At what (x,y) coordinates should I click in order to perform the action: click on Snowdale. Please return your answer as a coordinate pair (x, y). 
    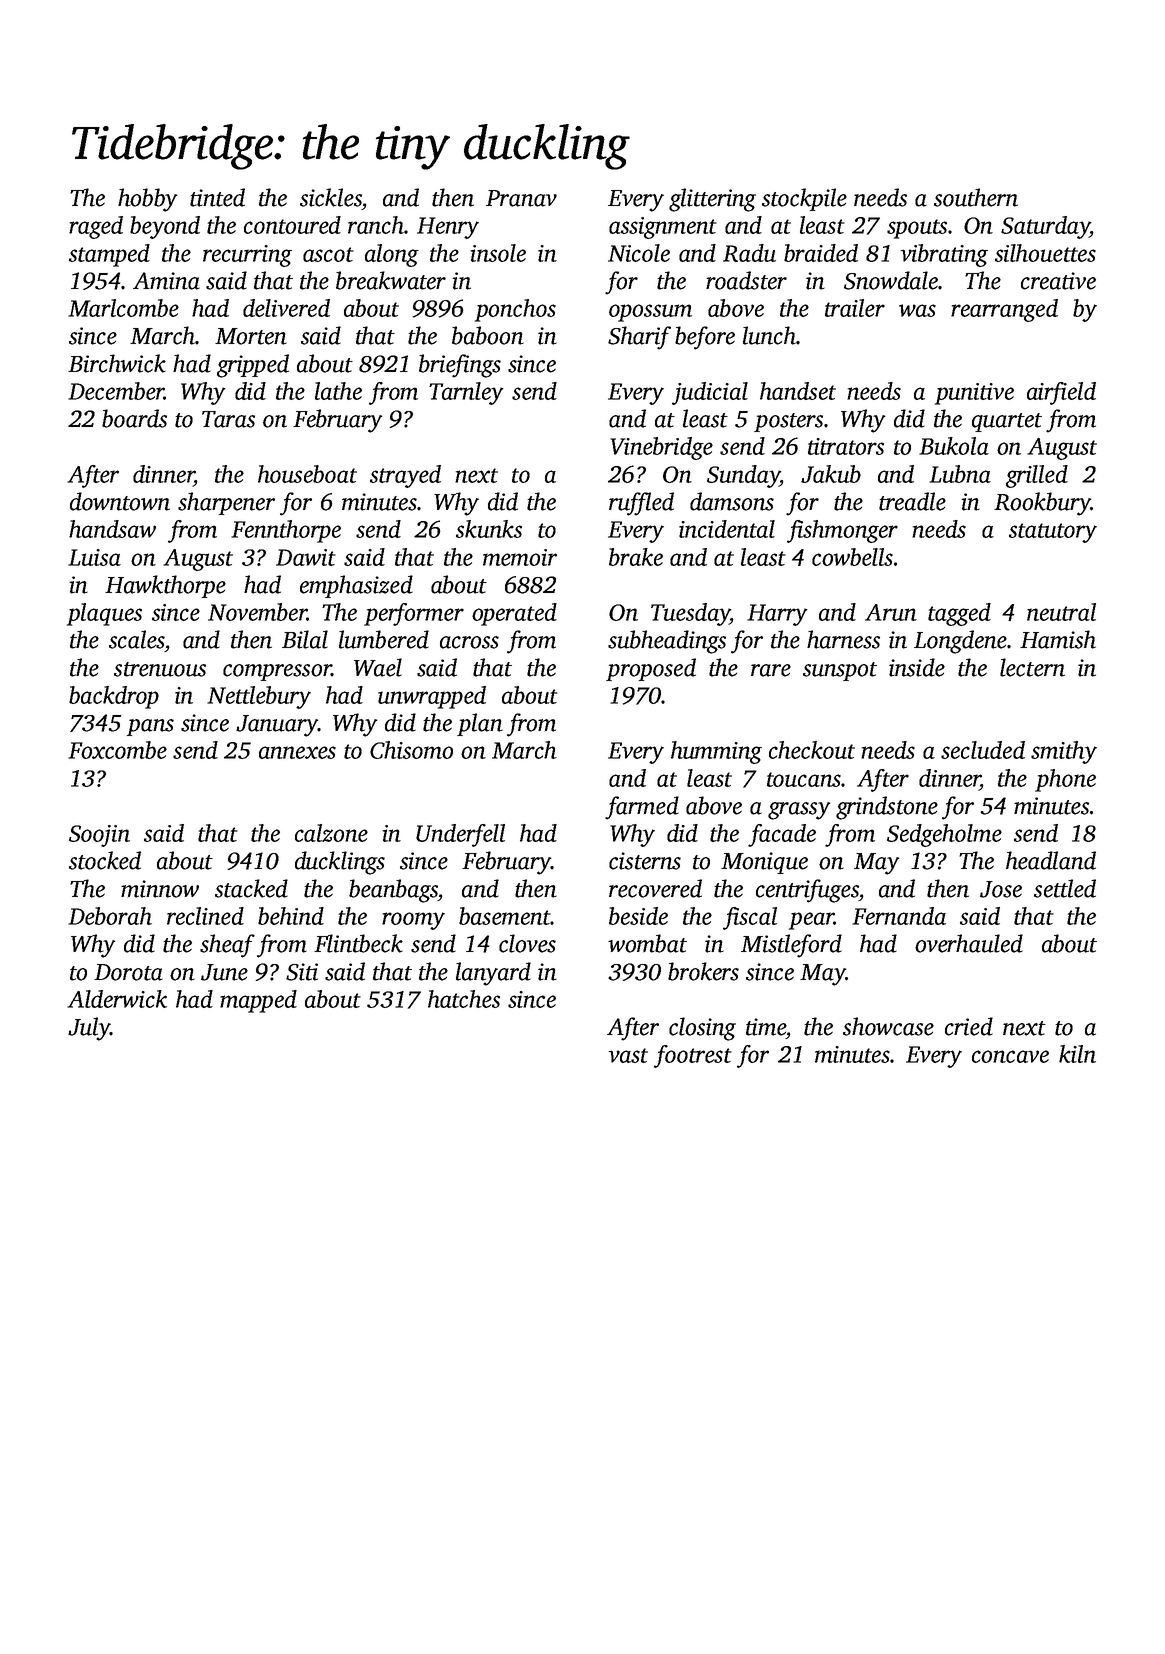
    Looking at the image, I should click on (891, 280).
